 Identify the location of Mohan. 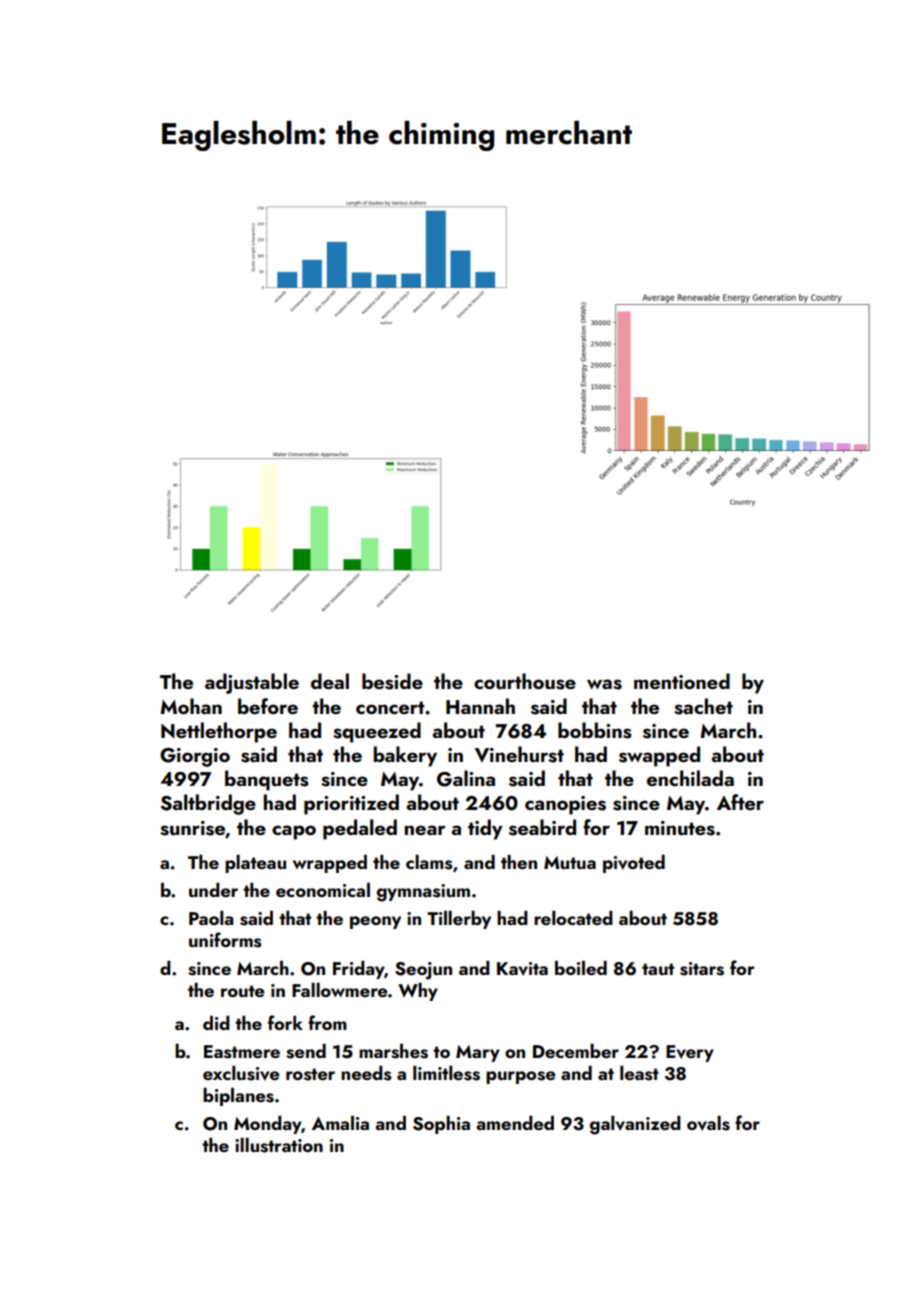
(191, 706).
